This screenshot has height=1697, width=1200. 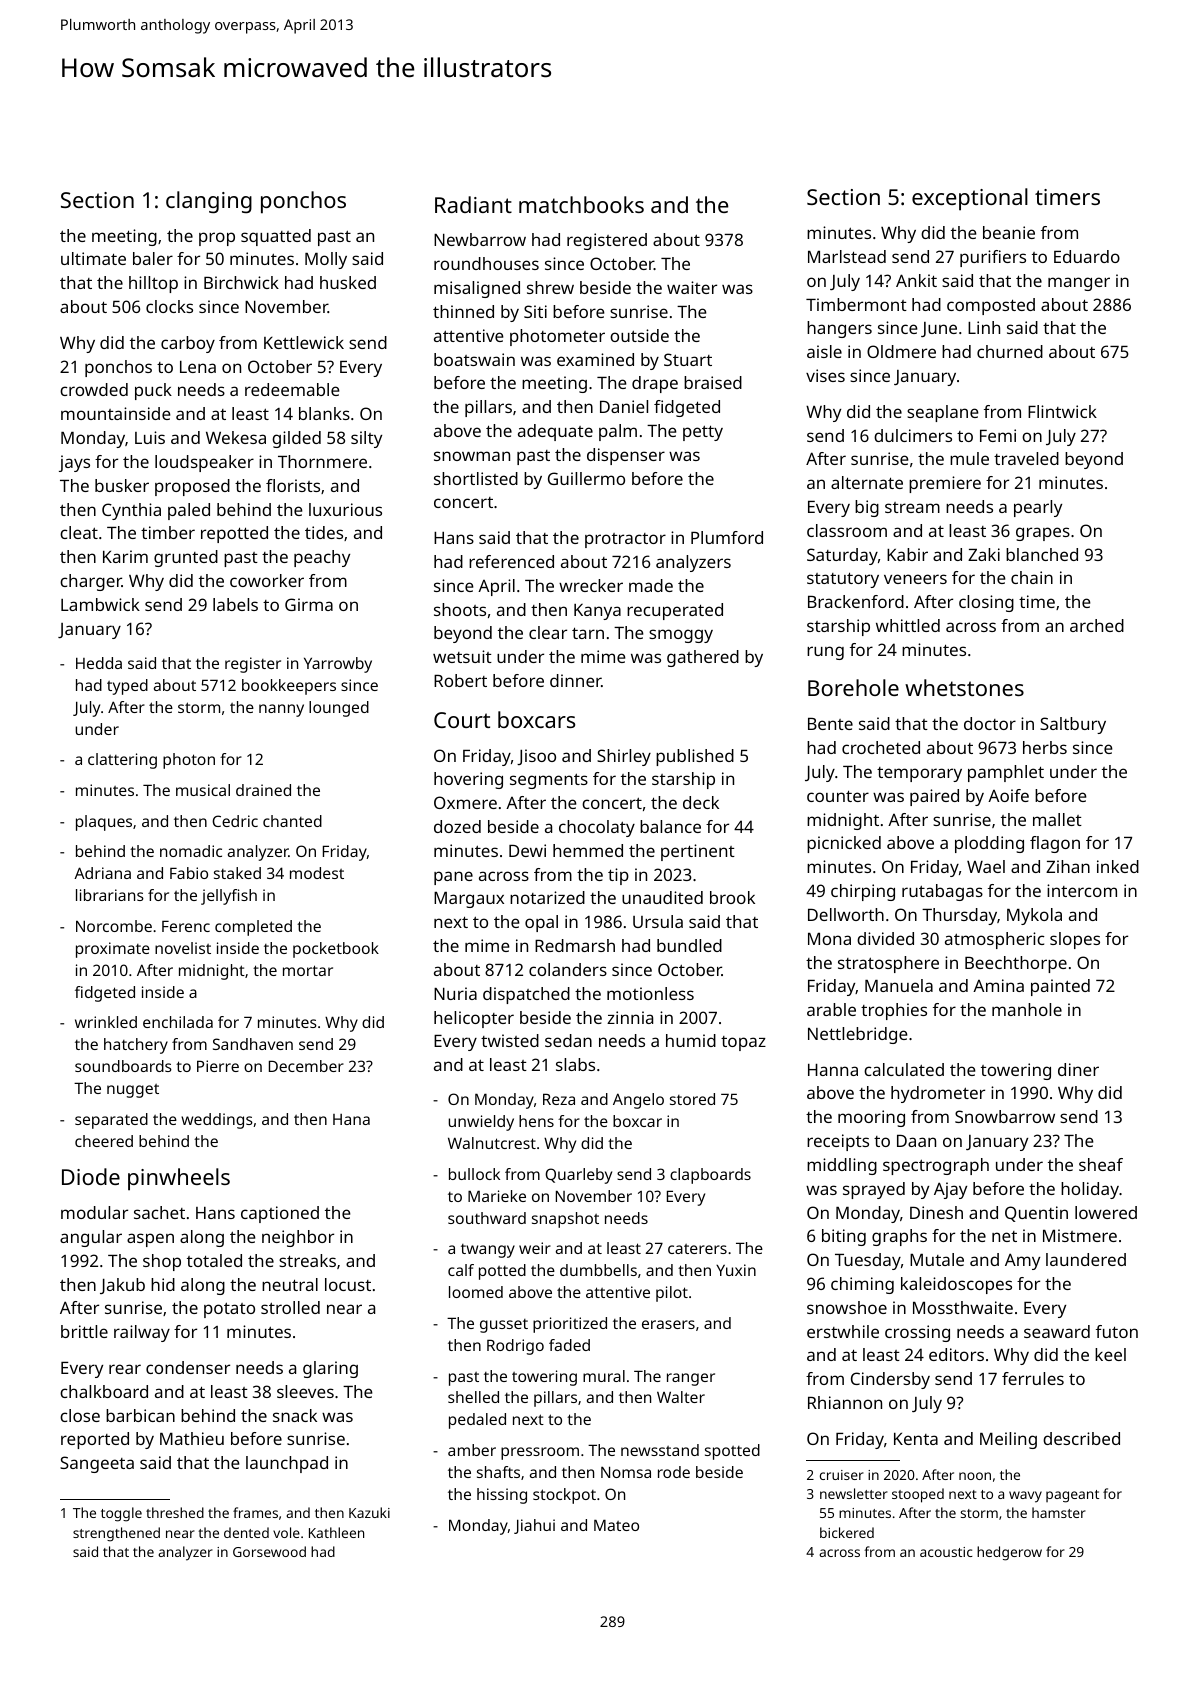 I want to click on pocketbook, so click(x=336, y=950).
